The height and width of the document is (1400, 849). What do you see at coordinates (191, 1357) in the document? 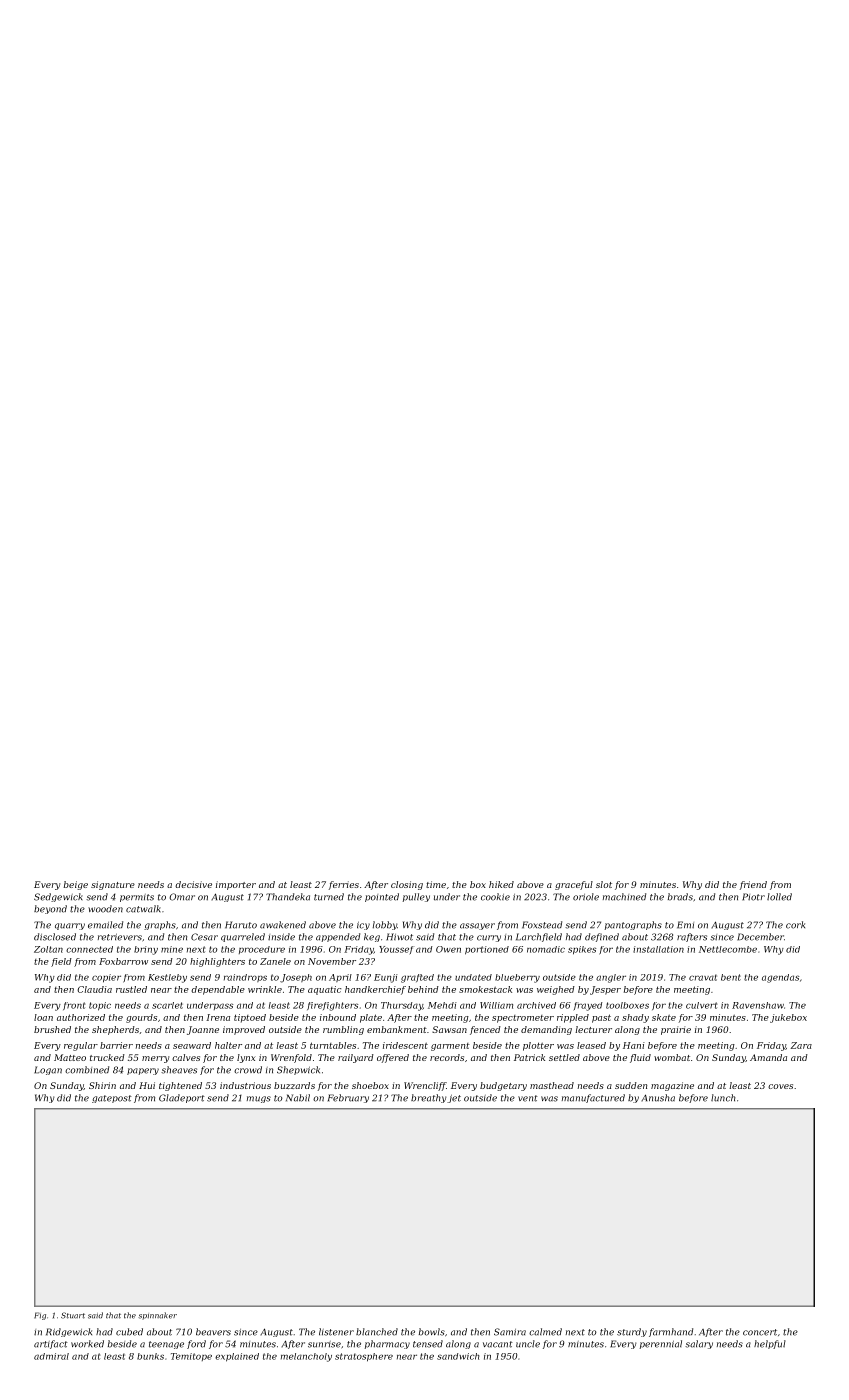
I see `Temitope` at bounding box center [191, 1357].
